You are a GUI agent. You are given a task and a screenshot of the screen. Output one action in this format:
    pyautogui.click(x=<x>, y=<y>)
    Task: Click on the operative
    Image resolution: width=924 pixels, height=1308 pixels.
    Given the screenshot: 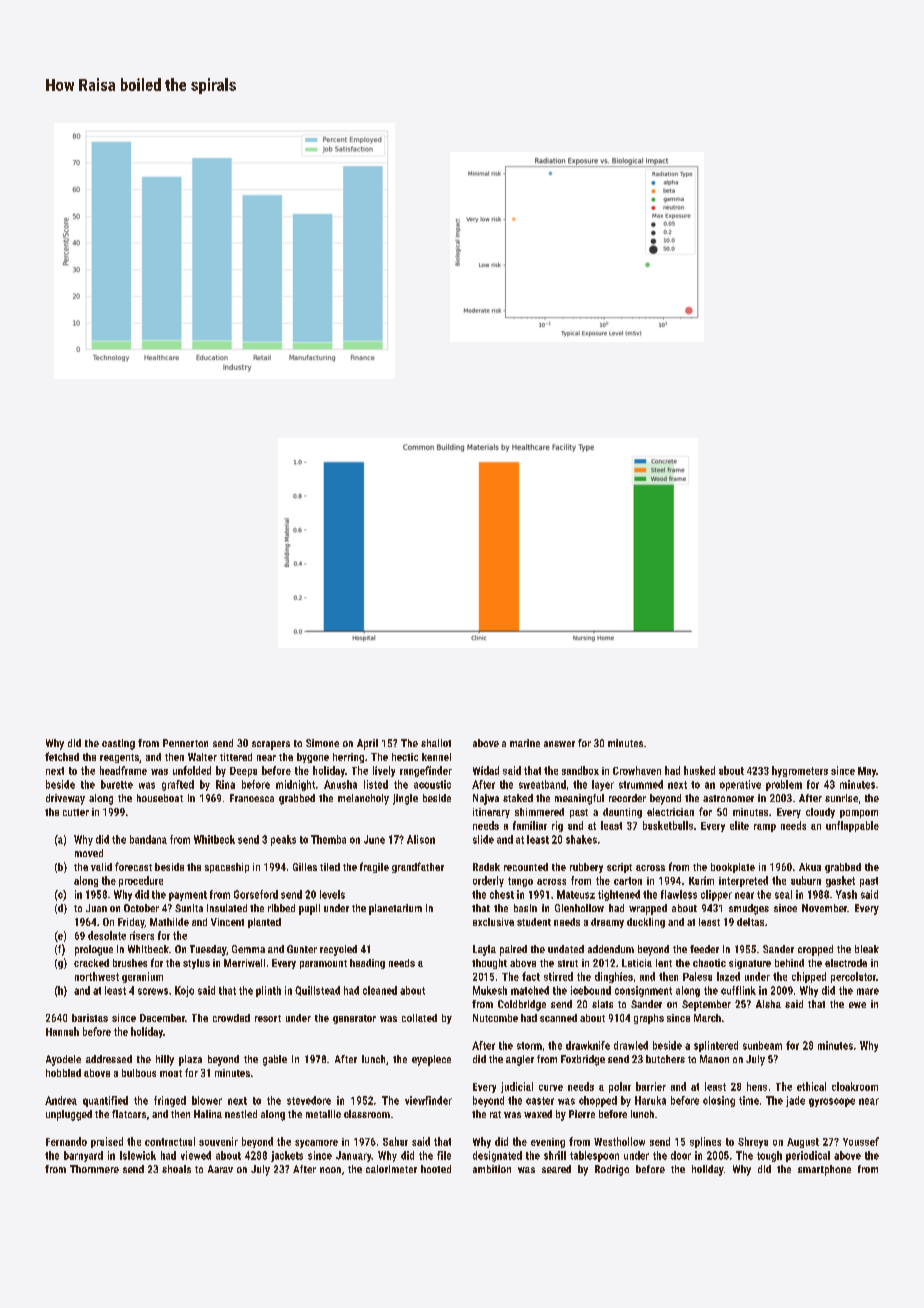 What is the action you would take?
    pyautogui.click(x=740, y=785)
